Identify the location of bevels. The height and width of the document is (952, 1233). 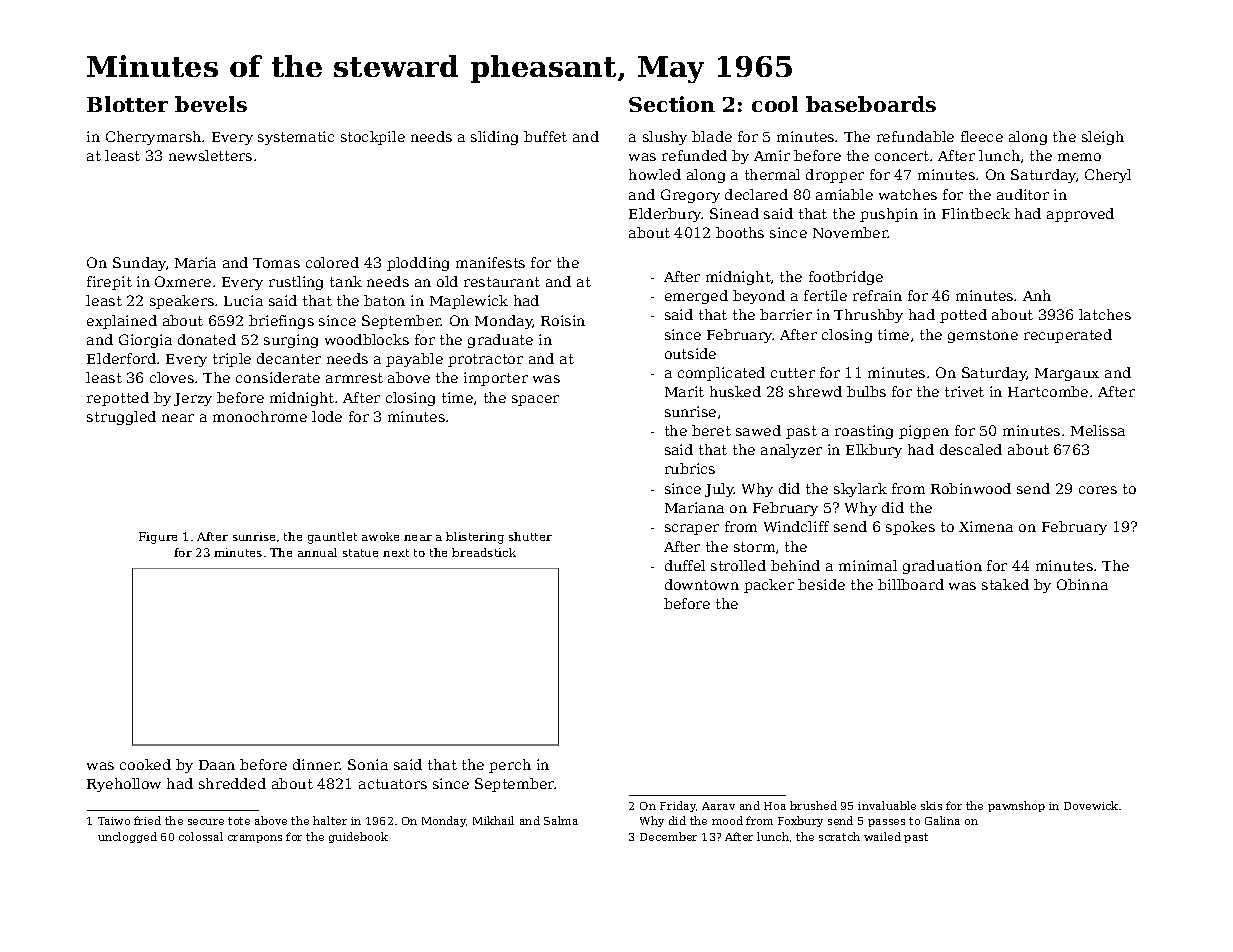
(211, 104).
